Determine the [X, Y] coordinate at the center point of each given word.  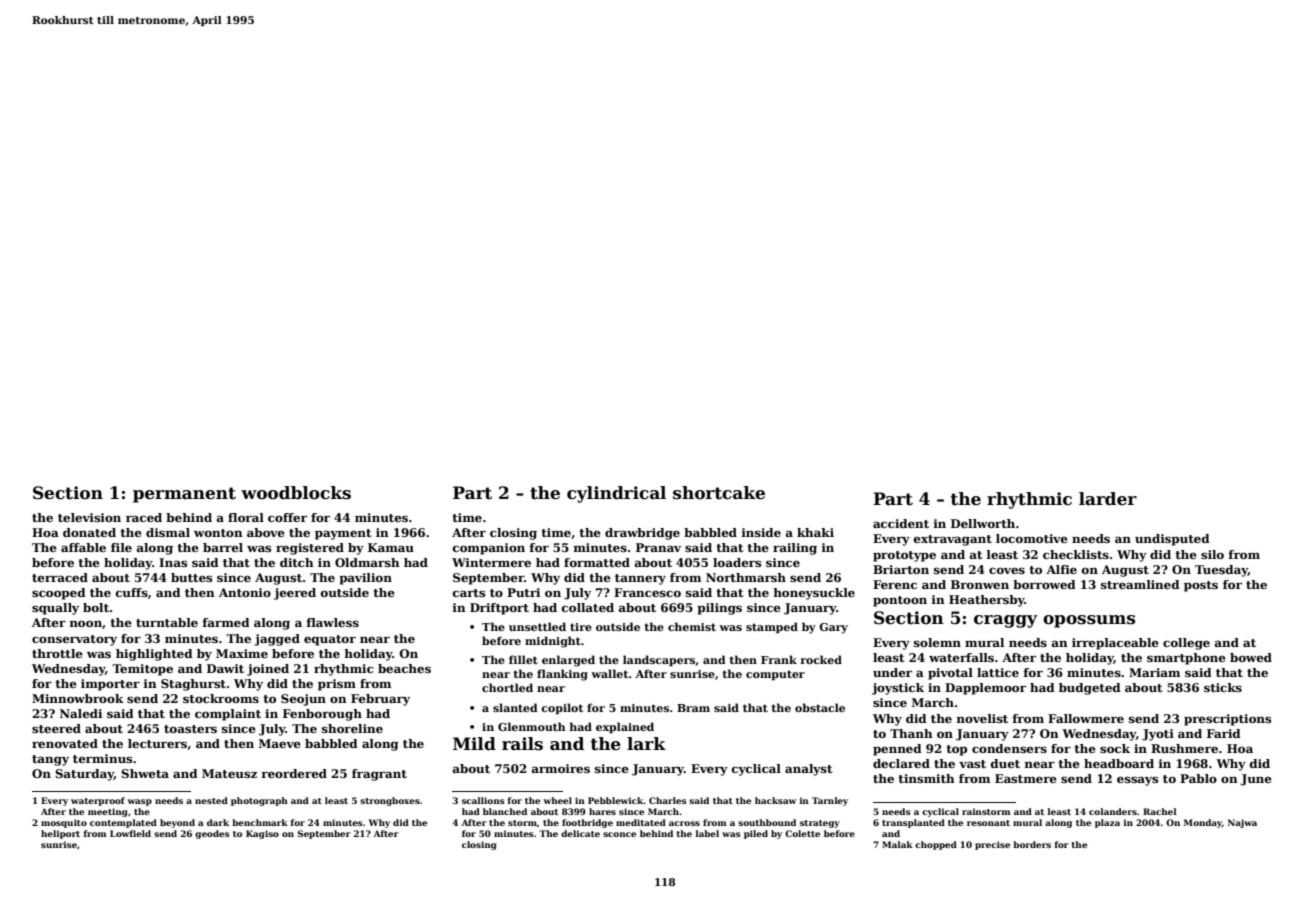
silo [1212, 554]
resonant [988, 823]
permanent [184, 495]
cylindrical [616, 494]
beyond [177, 823]
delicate [580, 833]
